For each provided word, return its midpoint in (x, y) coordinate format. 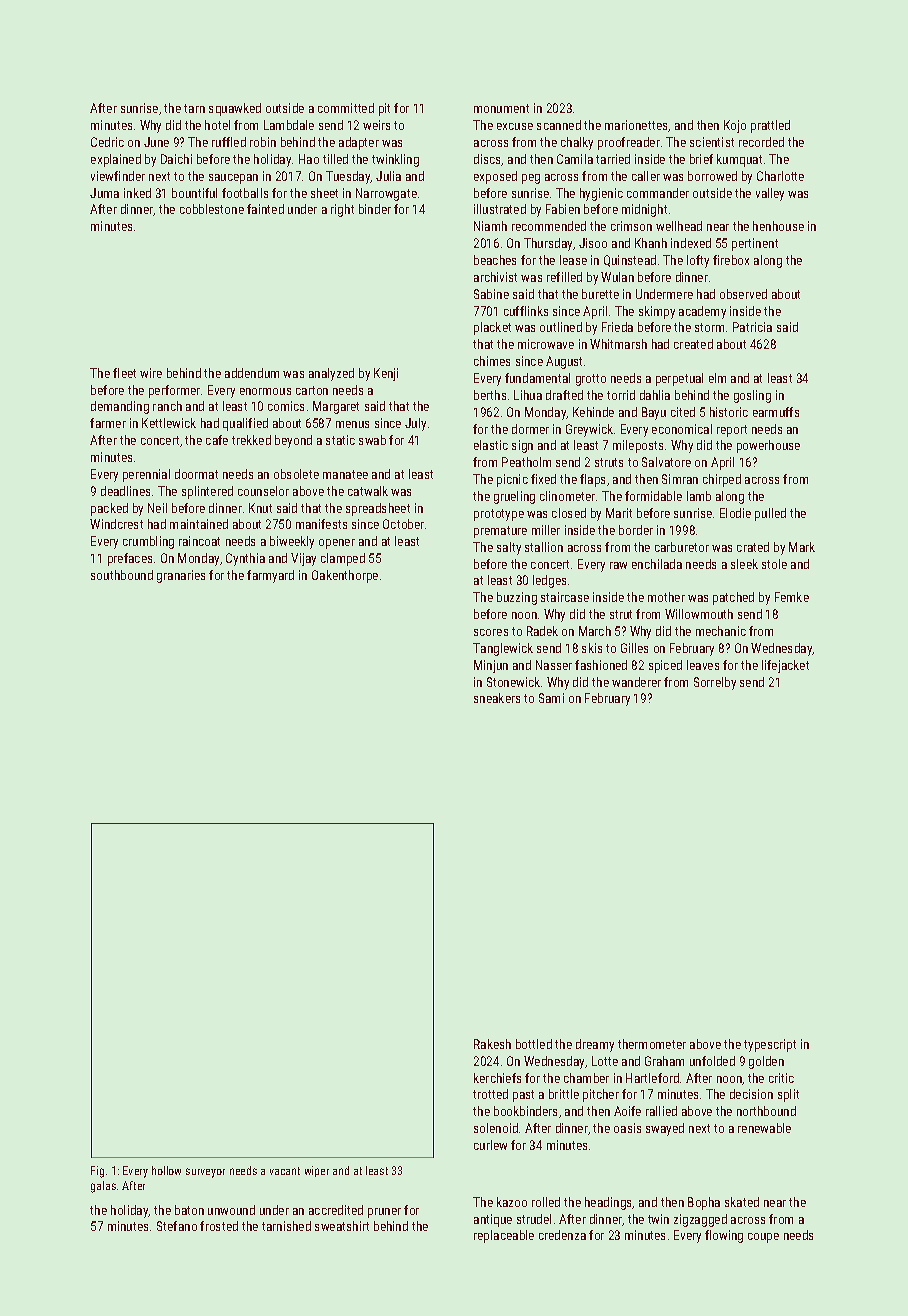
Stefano (177, 1226)
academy (702, 312)
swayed (665, 1129)
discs (488, 160)
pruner (384, 1213)
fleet (124, 373)
